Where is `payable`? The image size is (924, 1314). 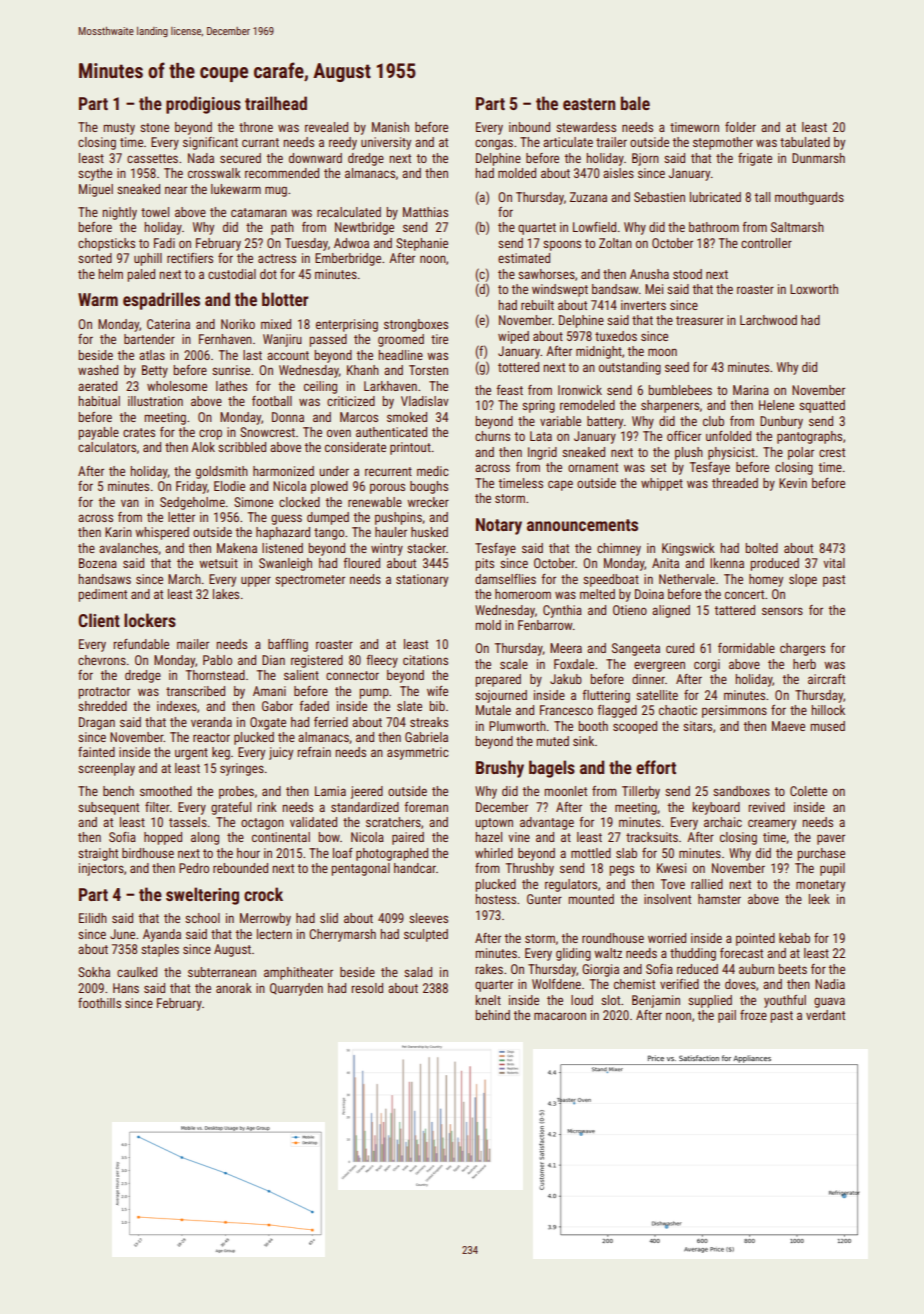 payable is located at coordinates (98, 433).
